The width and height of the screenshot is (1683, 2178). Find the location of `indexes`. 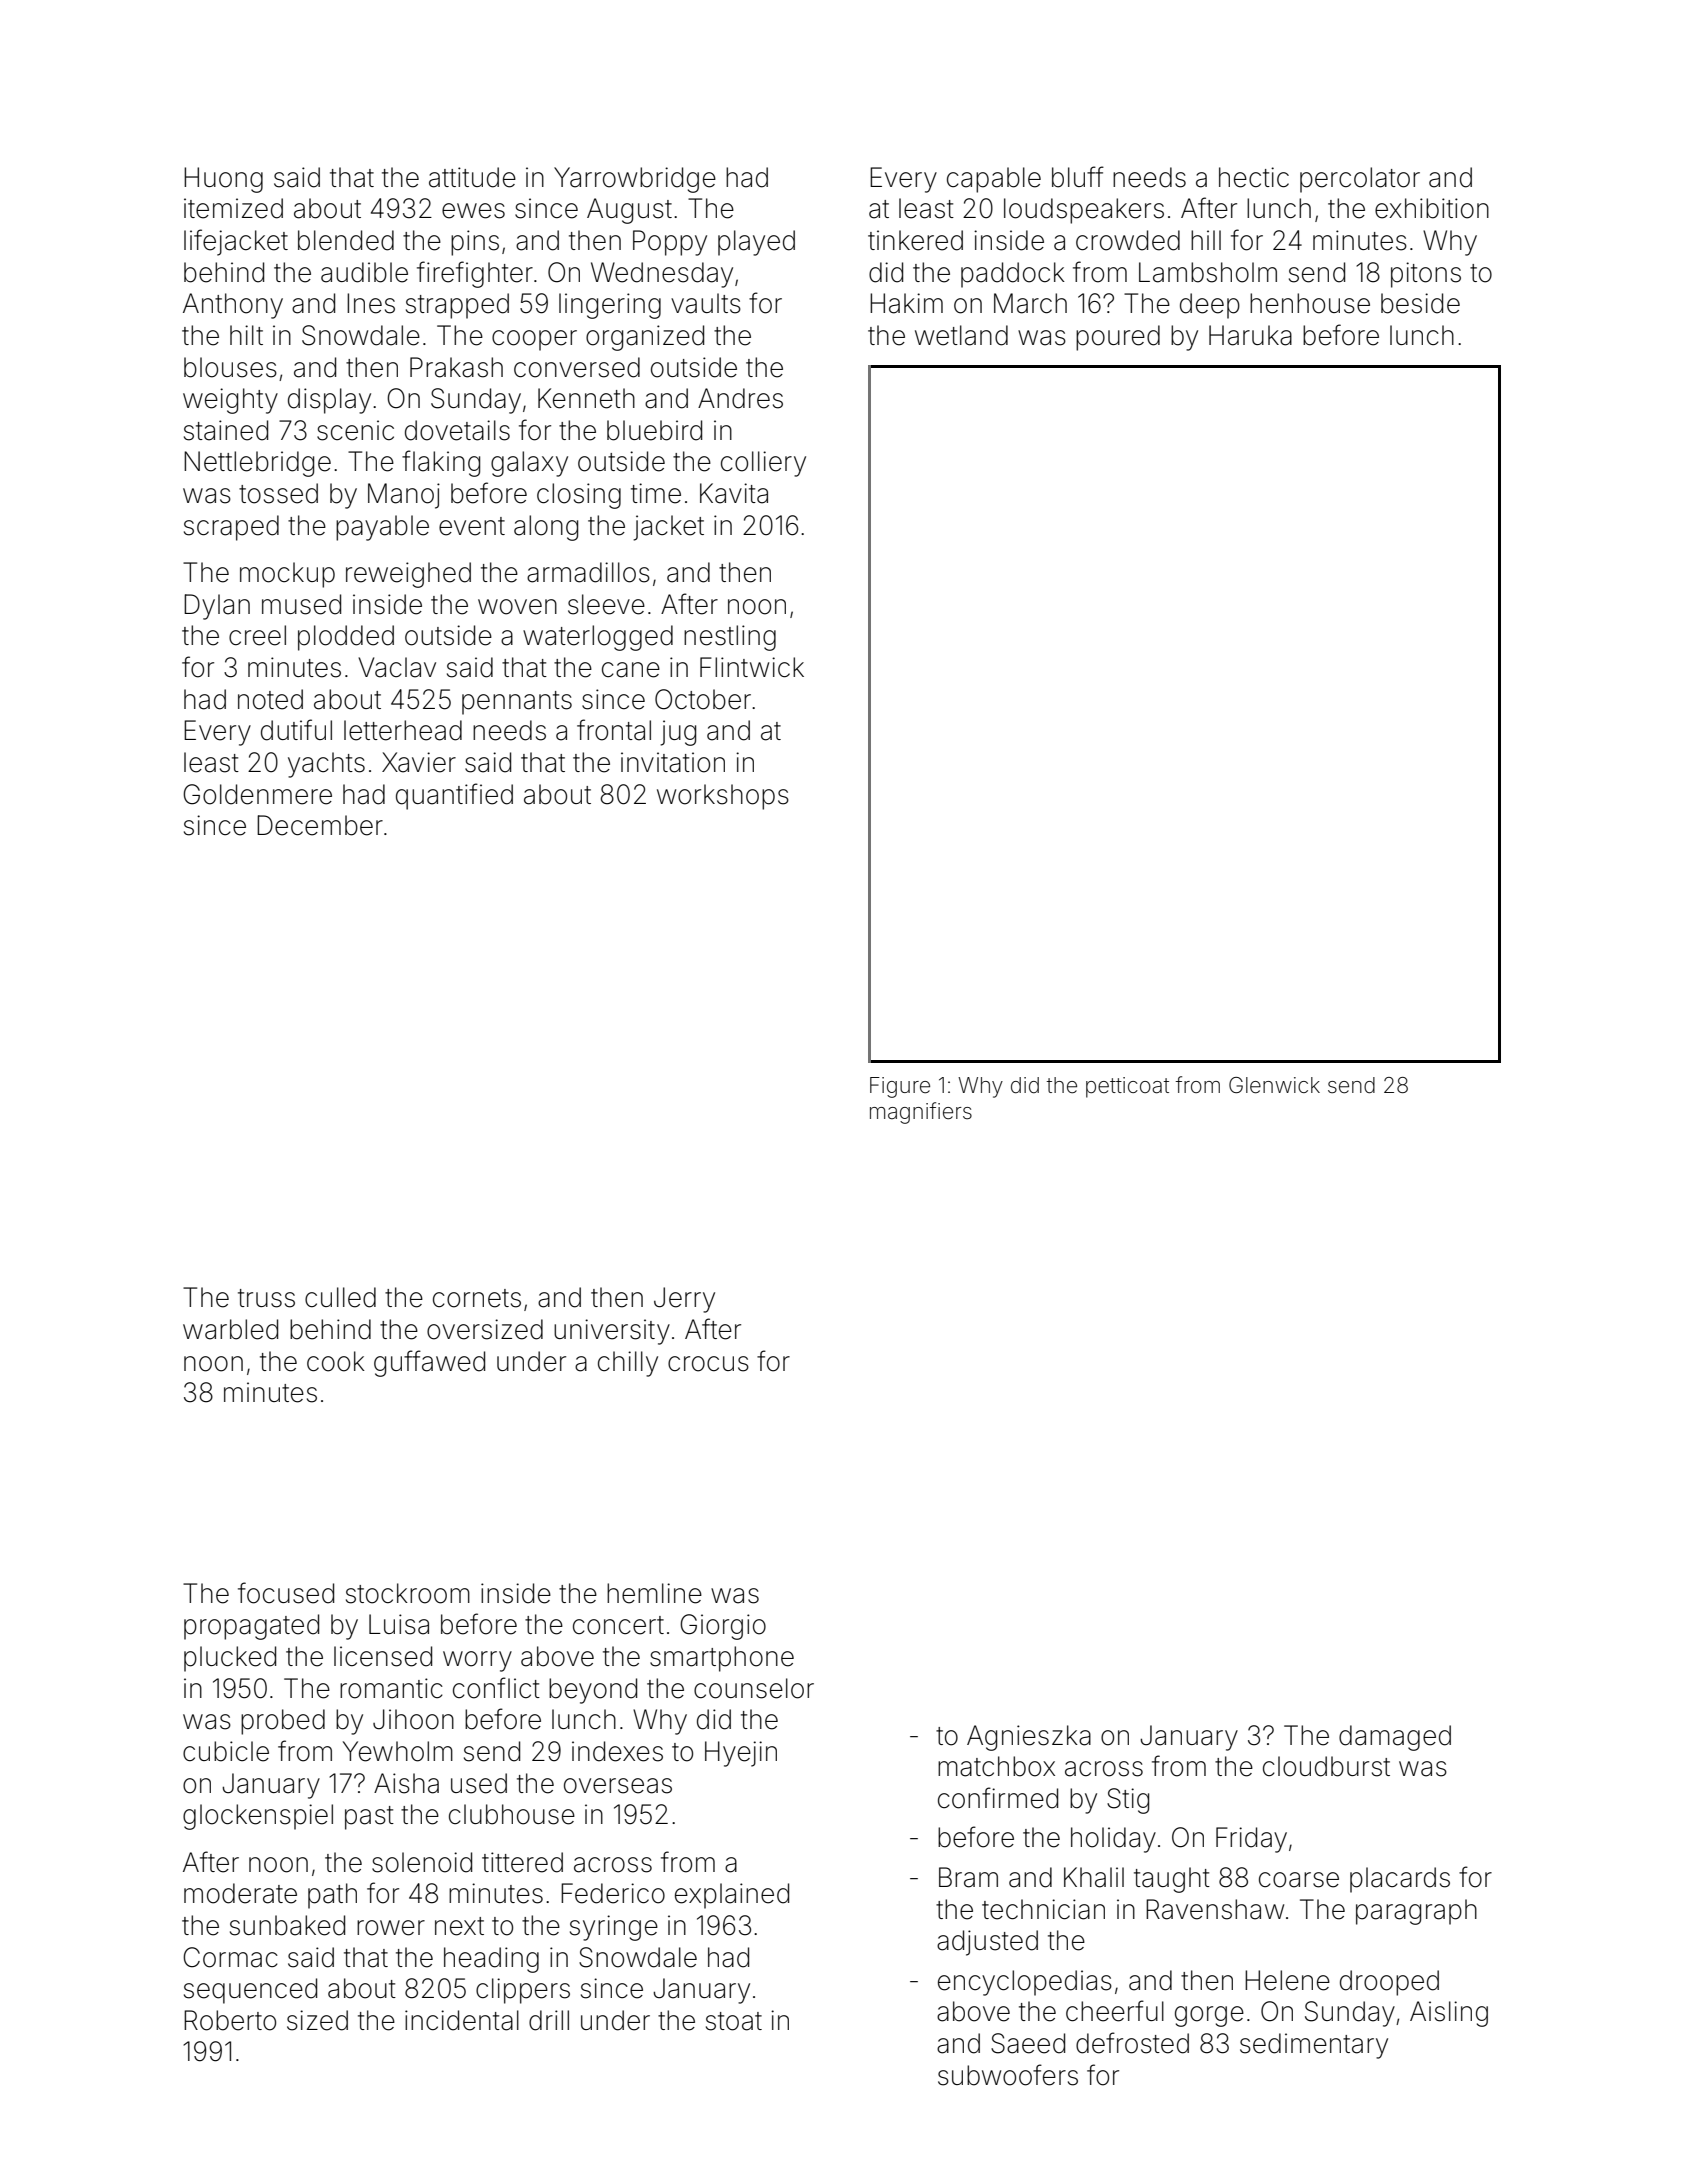

indexes is located at coordinates (617, 1751).
